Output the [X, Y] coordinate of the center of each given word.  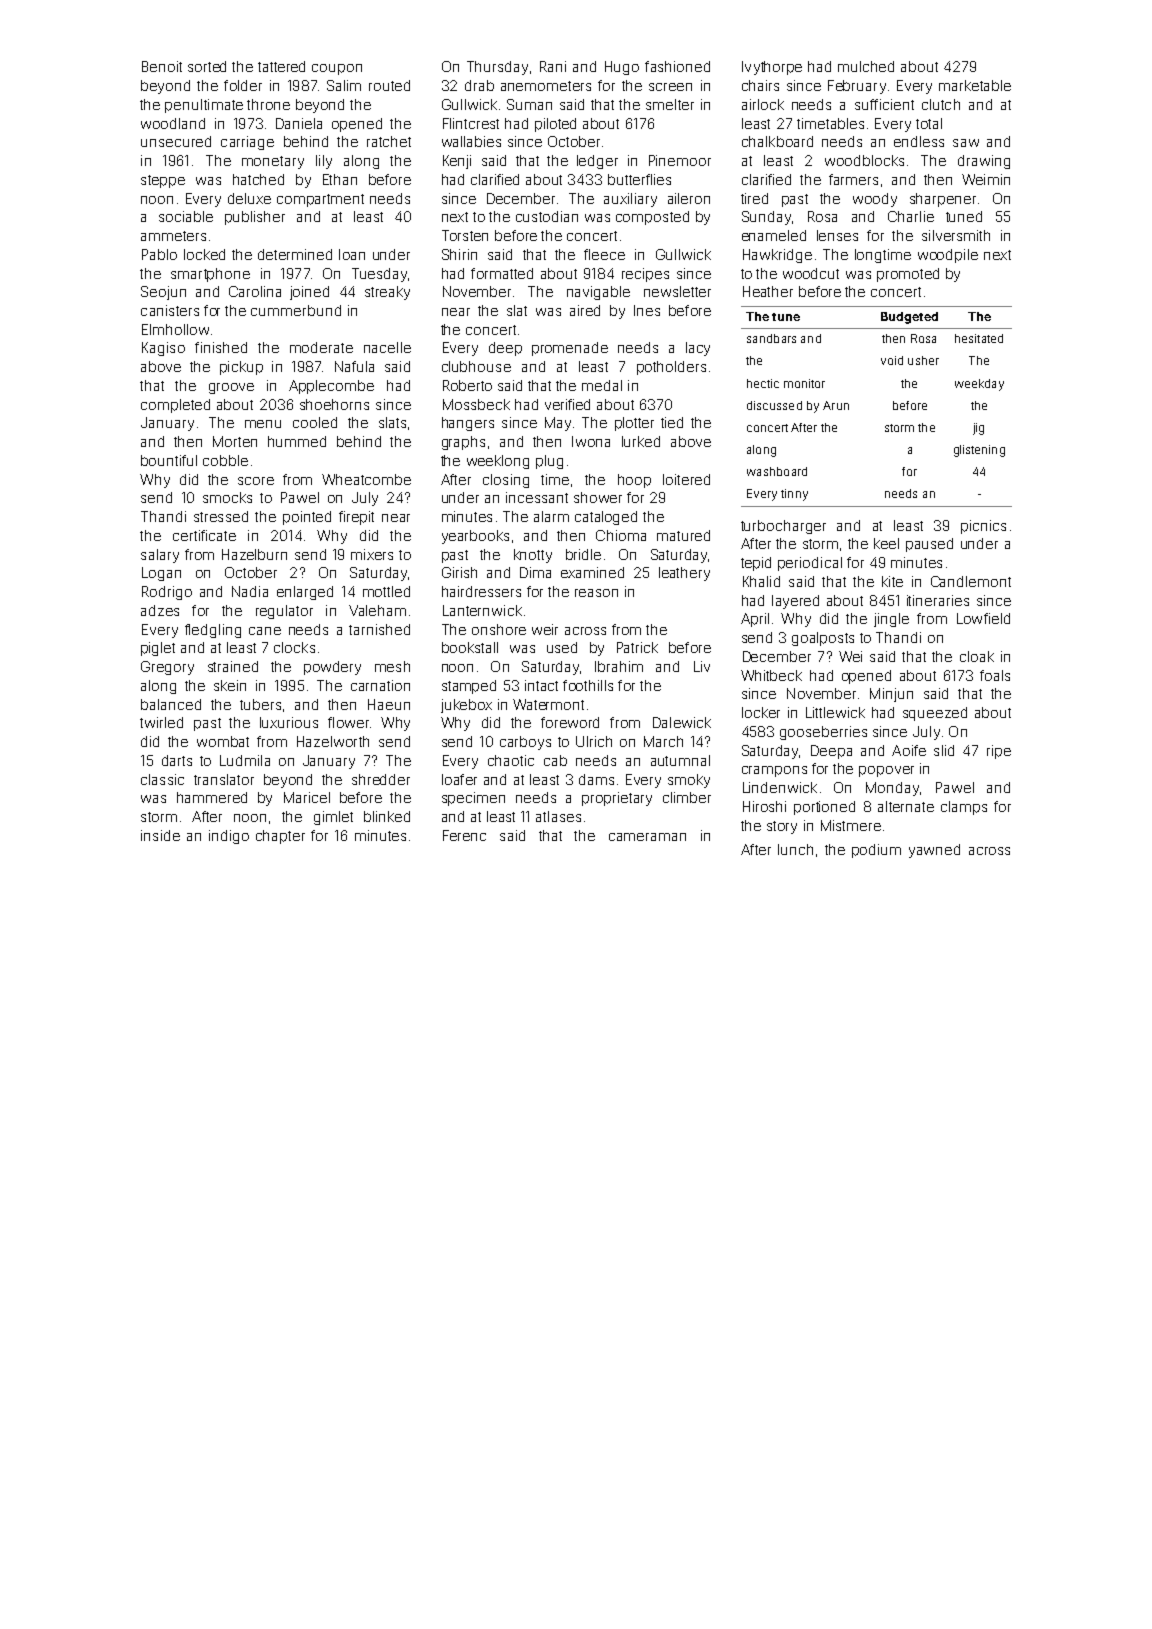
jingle [891, 620]
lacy [698, 349]
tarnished [379, 629]
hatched [258, 179]
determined [295, 254]
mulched [866, 66]
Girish [459, 572]
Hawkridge [777, 256]
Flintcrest [471, 123]
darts [177, 760]
